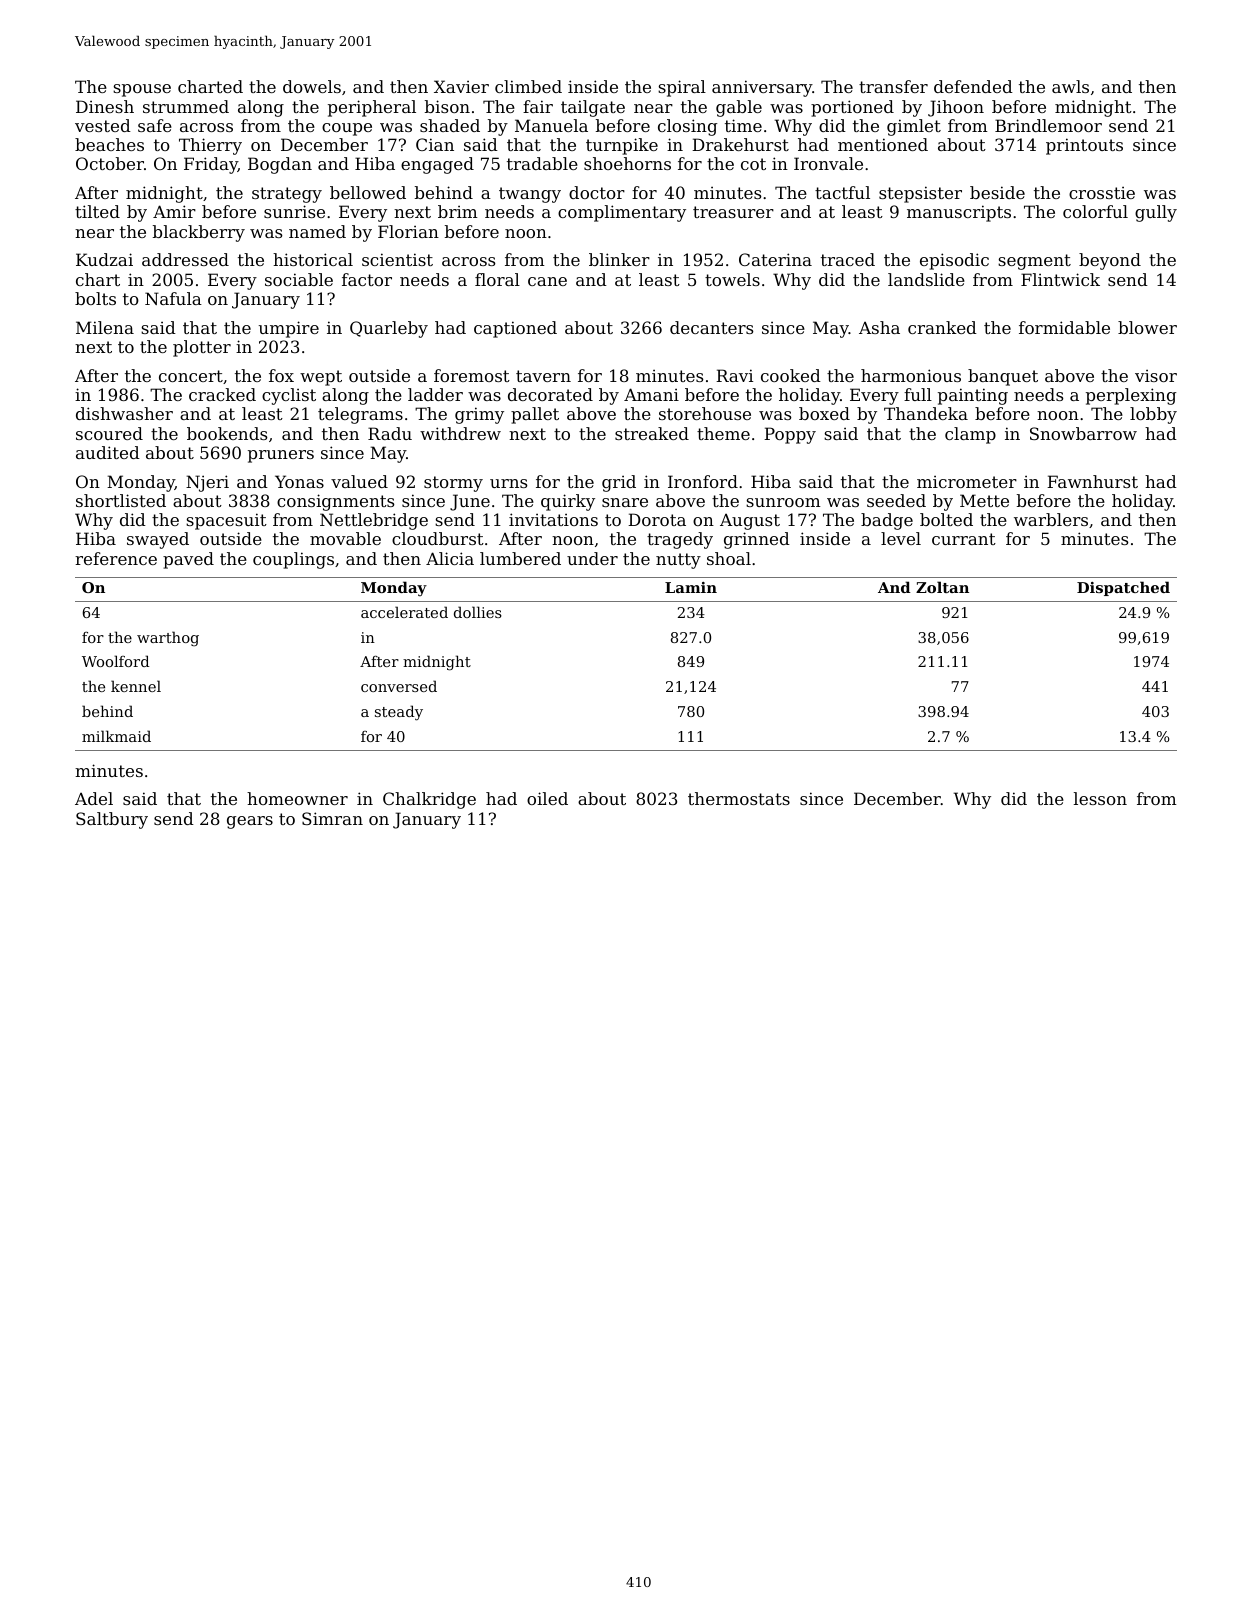  What do you see at coordinates (399, 713) in the document?
I see `steady` at bounding box center [399, 713].
